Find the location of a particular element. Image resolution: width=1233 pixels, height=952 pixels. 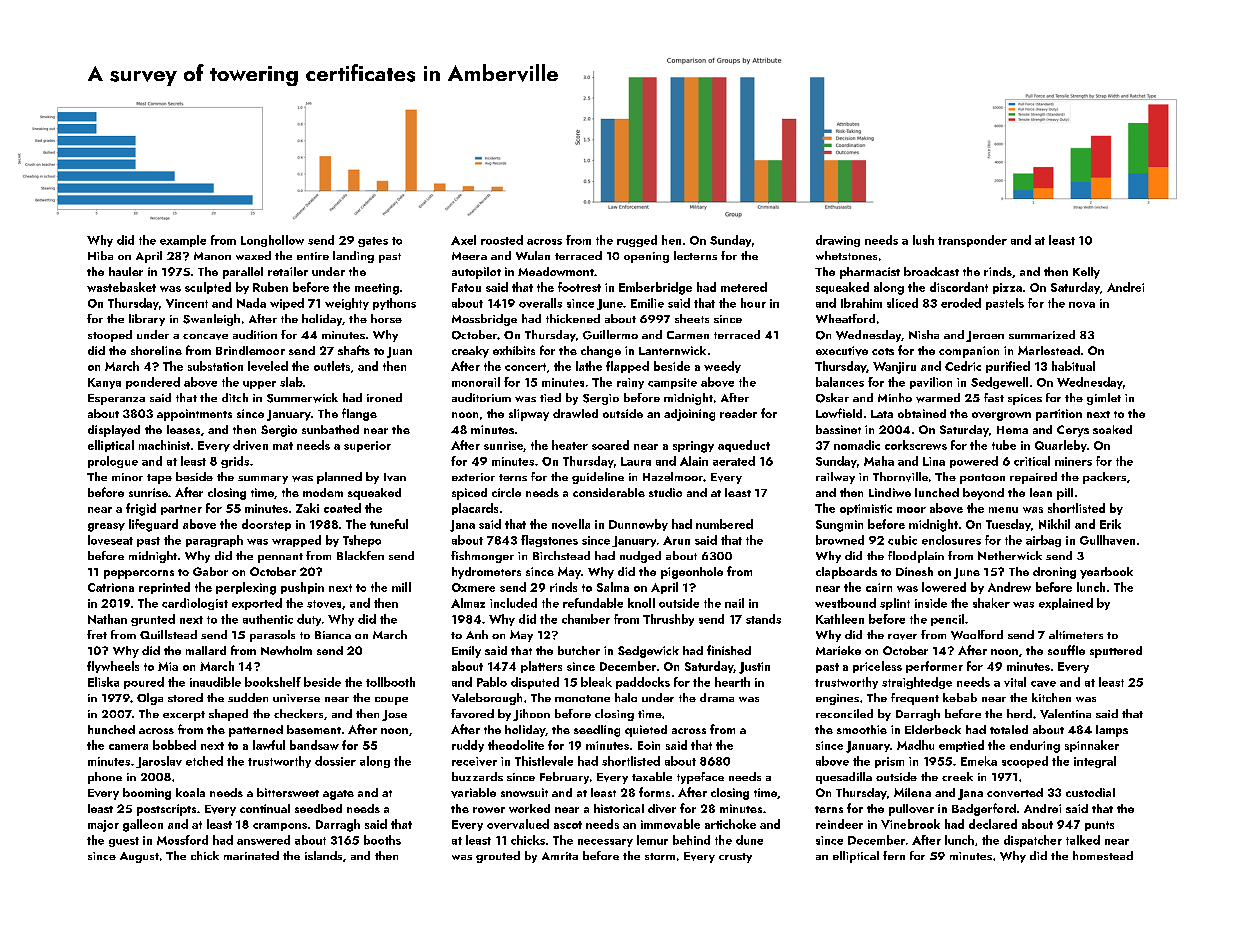

historical is located at coordinates (619, 808).
